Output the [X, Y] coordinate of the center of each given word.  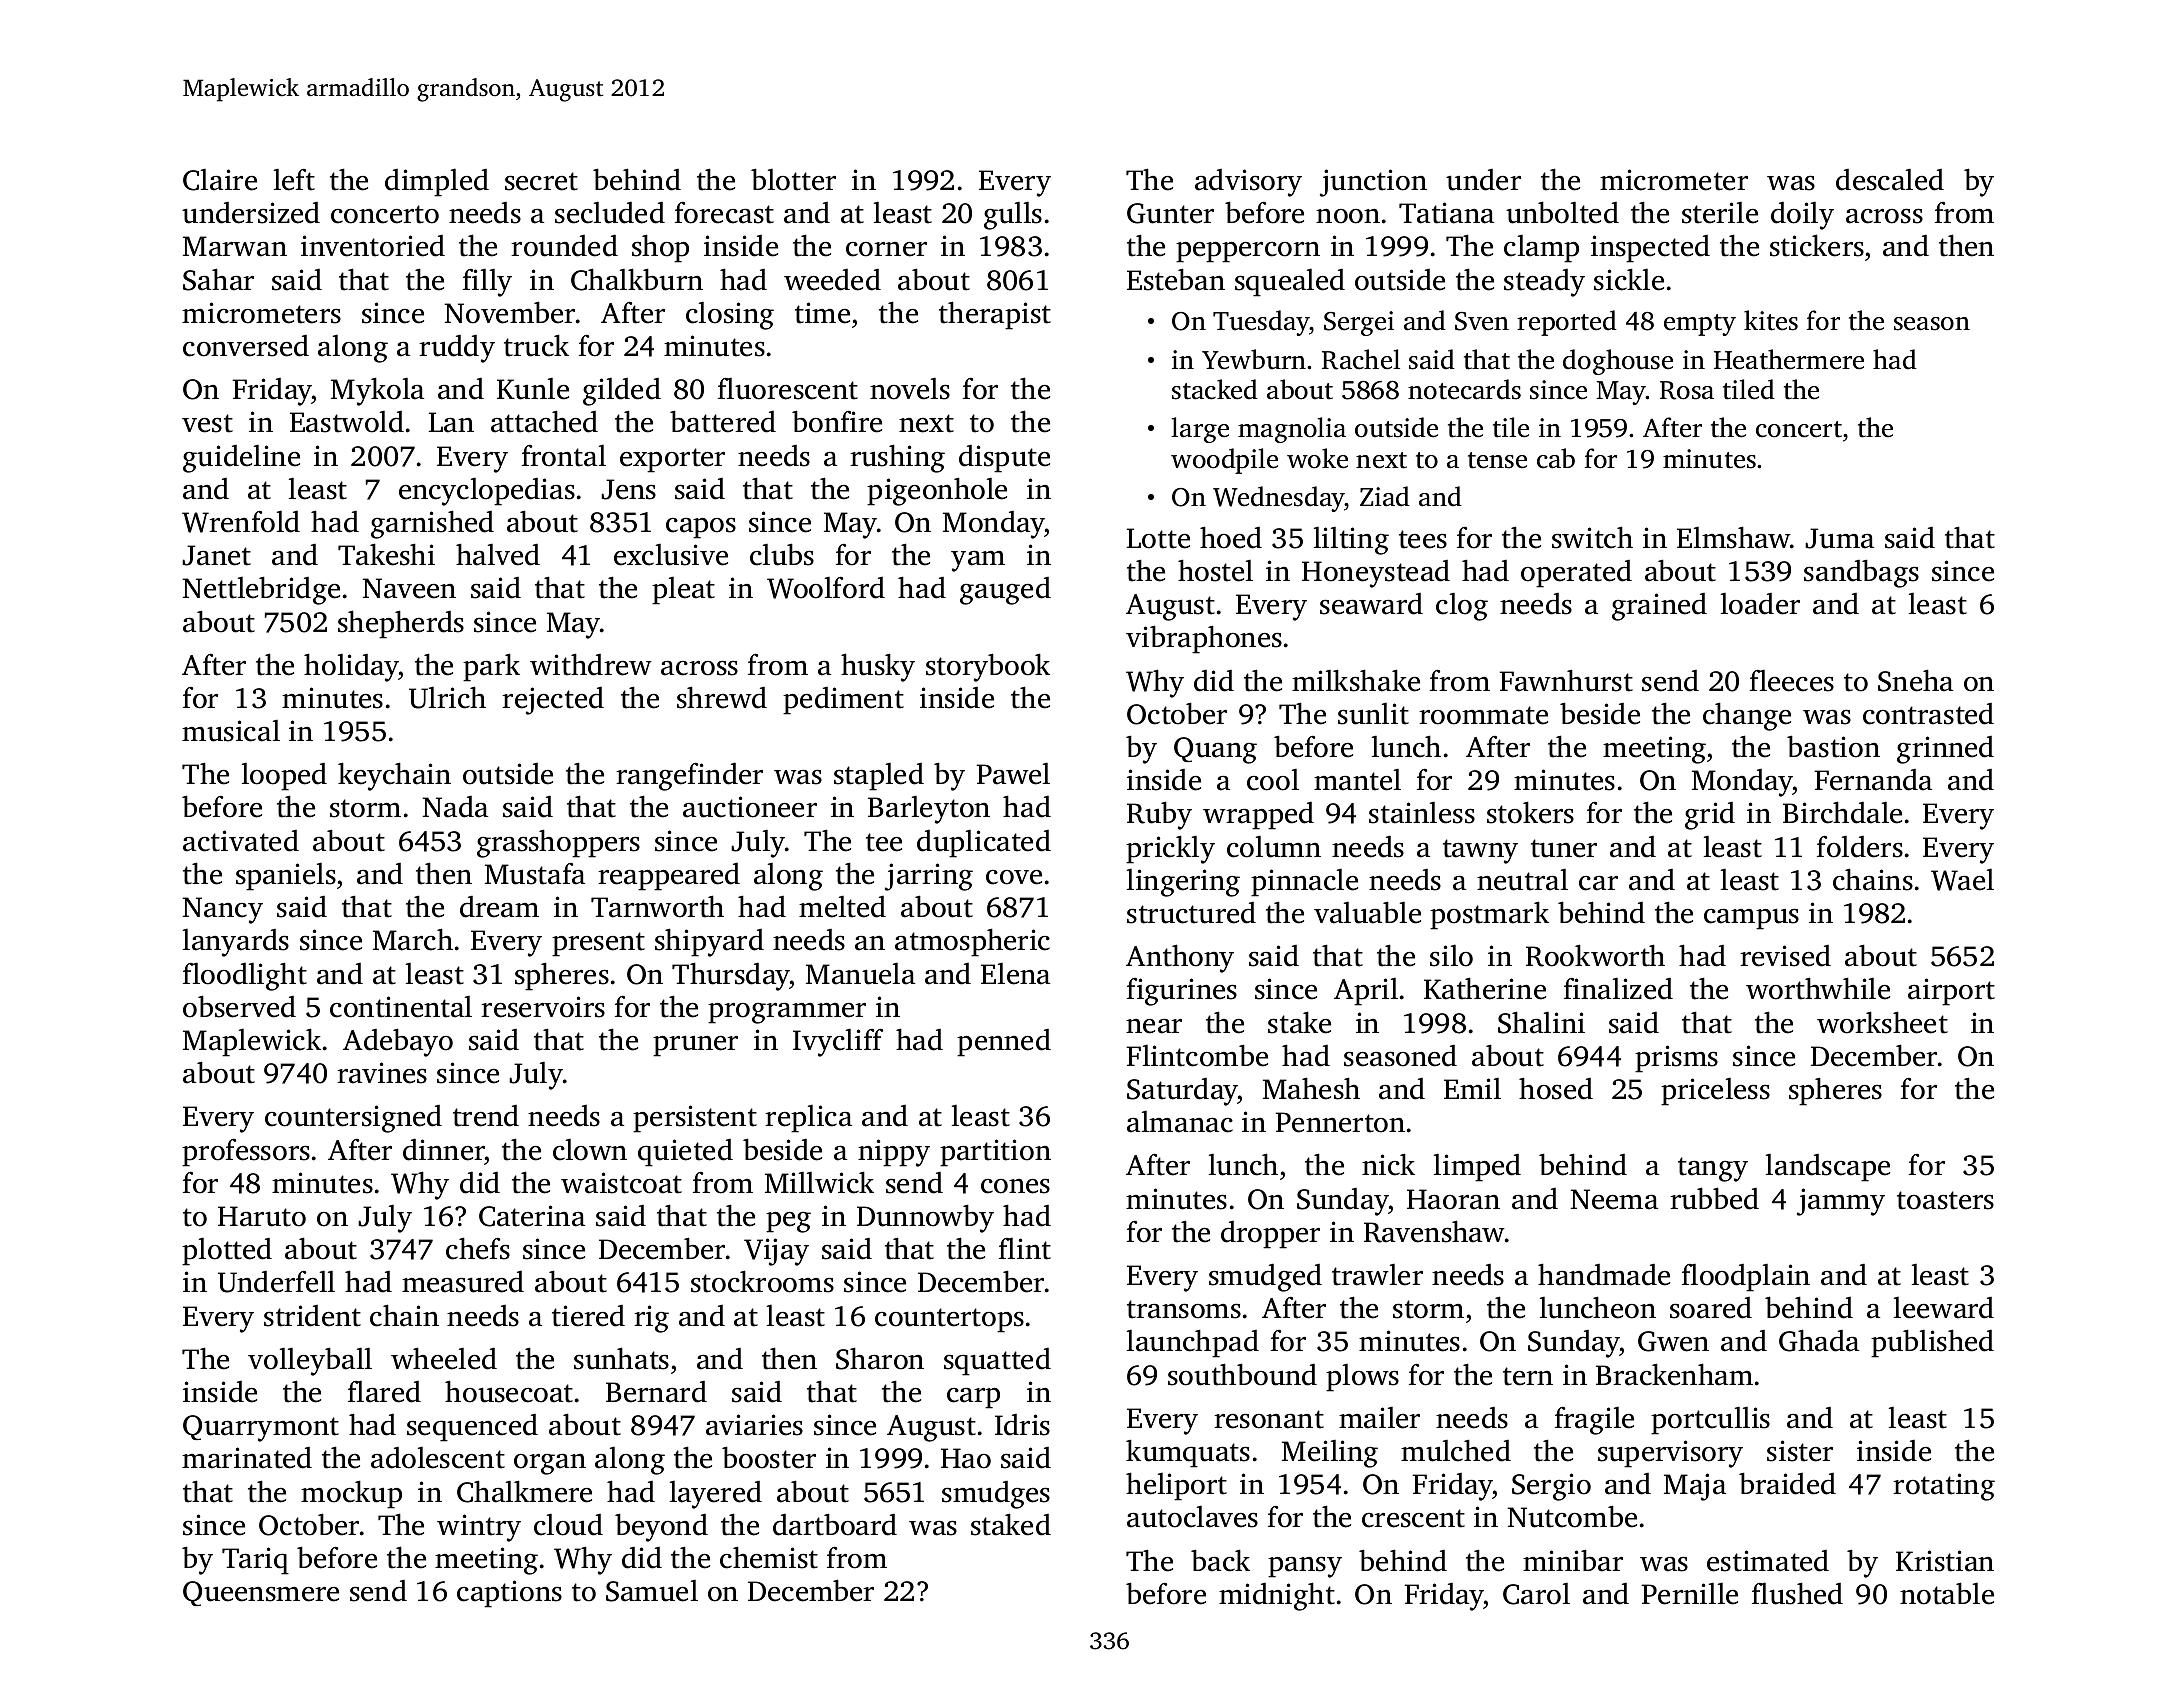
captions [509, 1594]
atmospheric [972, 942]
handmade [1604, 1274]
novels [910, 388]
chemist [769, 1557]
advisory [1248, 183]
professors [246, 1153]
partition [995, 1153]
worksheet [1882, 1022]
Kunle [533, 388]
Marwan [235, 246]
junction [1373, 183]
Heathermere [1789, 359]
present [598, 944]
